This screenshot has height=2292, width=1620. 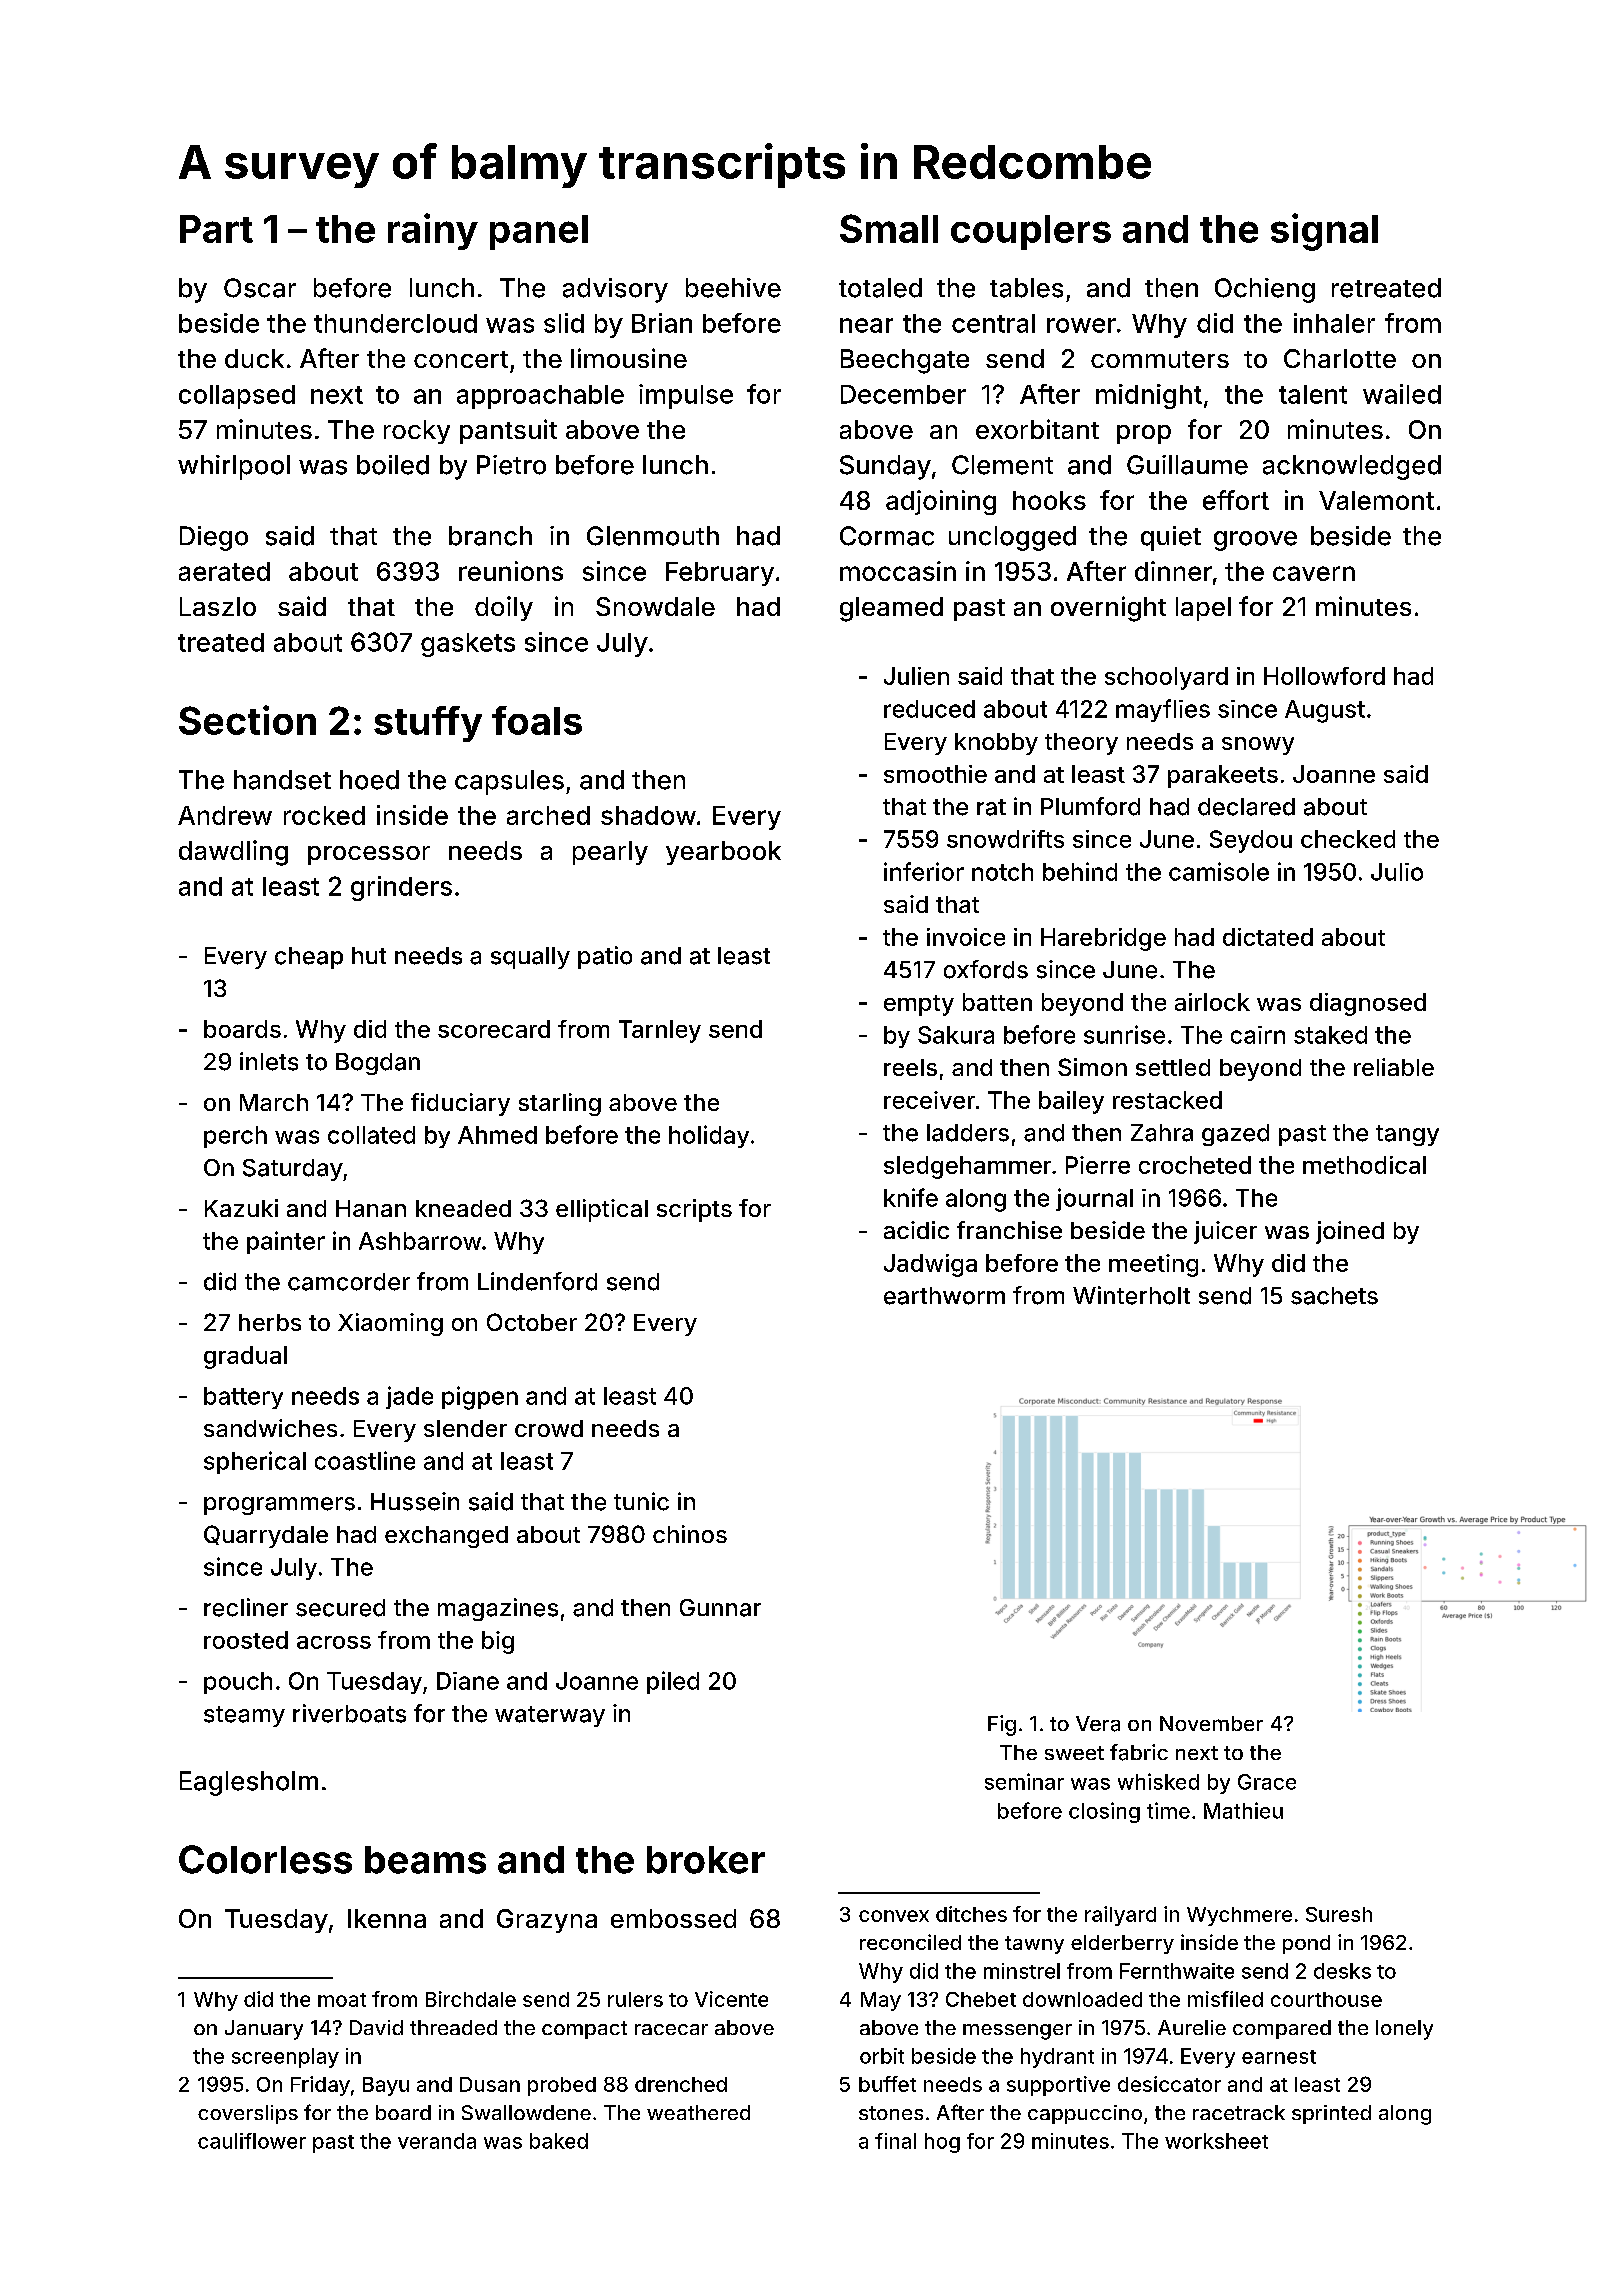 What do you see at coordinates (935, 774) in the screenshot?
I see `smoothie` at bounding box center [935, 774].
